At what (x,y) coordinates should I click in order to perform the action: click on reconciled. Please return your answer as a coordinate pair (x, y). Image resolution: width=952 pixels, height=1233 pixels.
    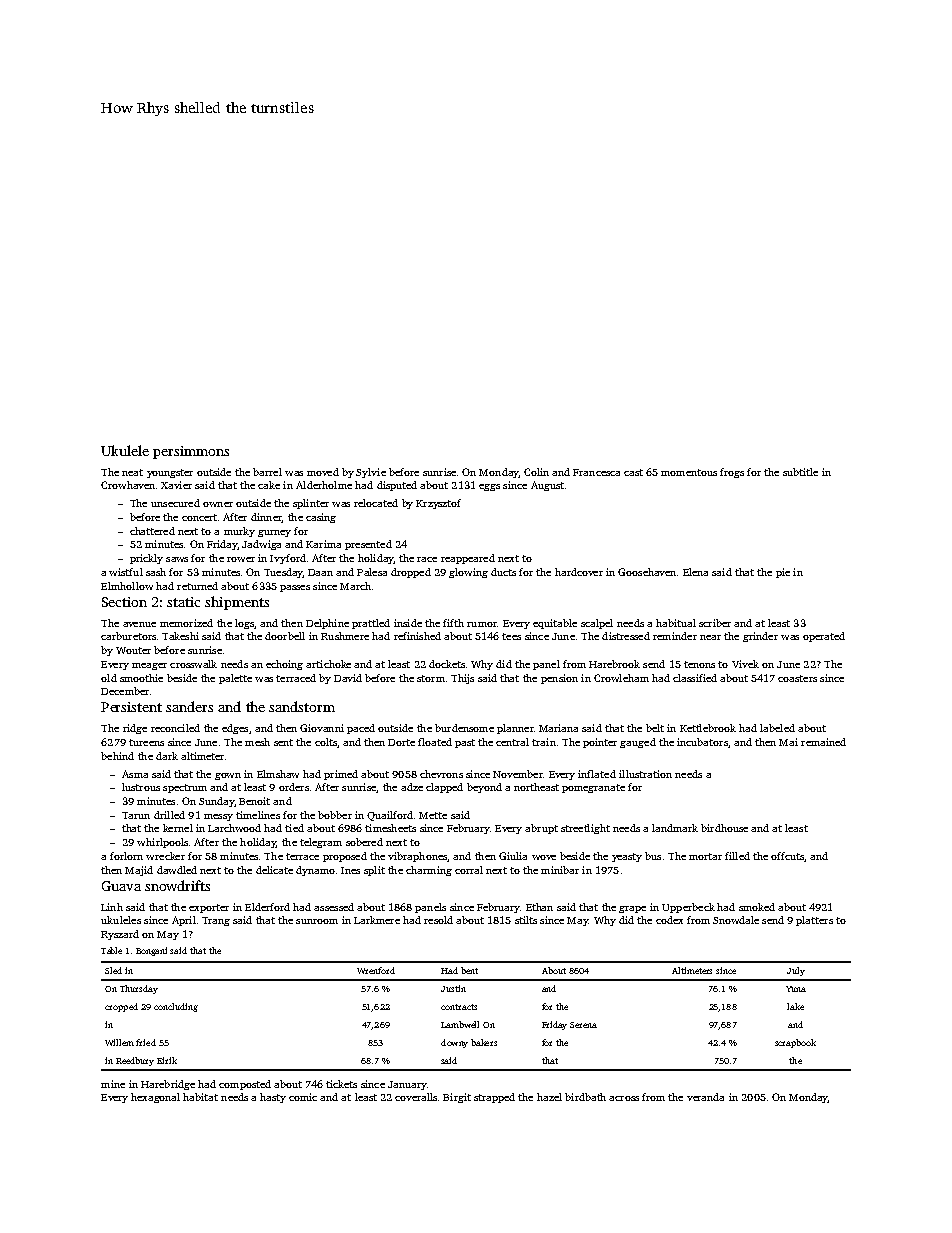
    Looking at the image, I should click on (175, 728).
